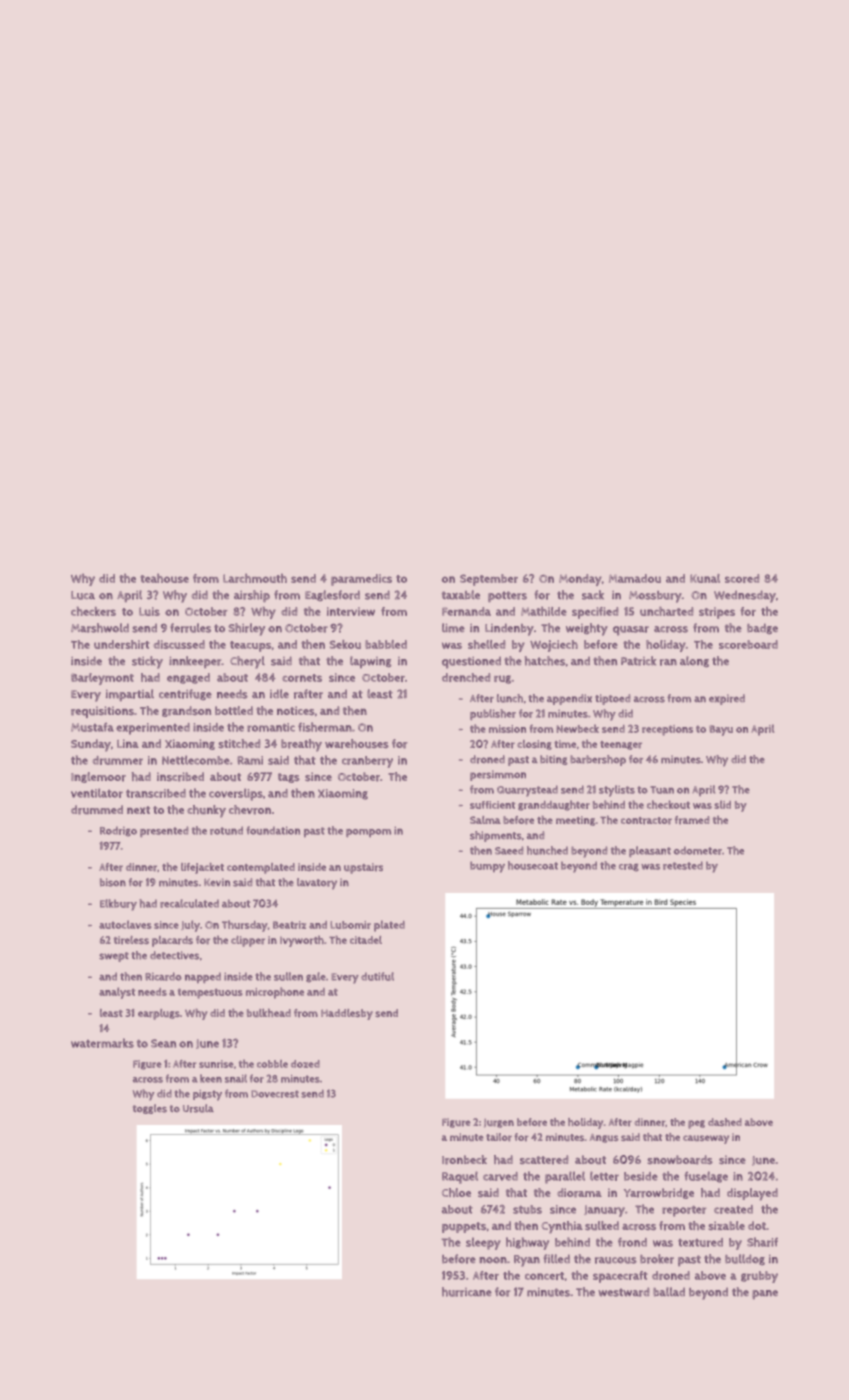  Describe the element at coordinates (368, 833) in the screenshot. I see `pompom` at that location.
